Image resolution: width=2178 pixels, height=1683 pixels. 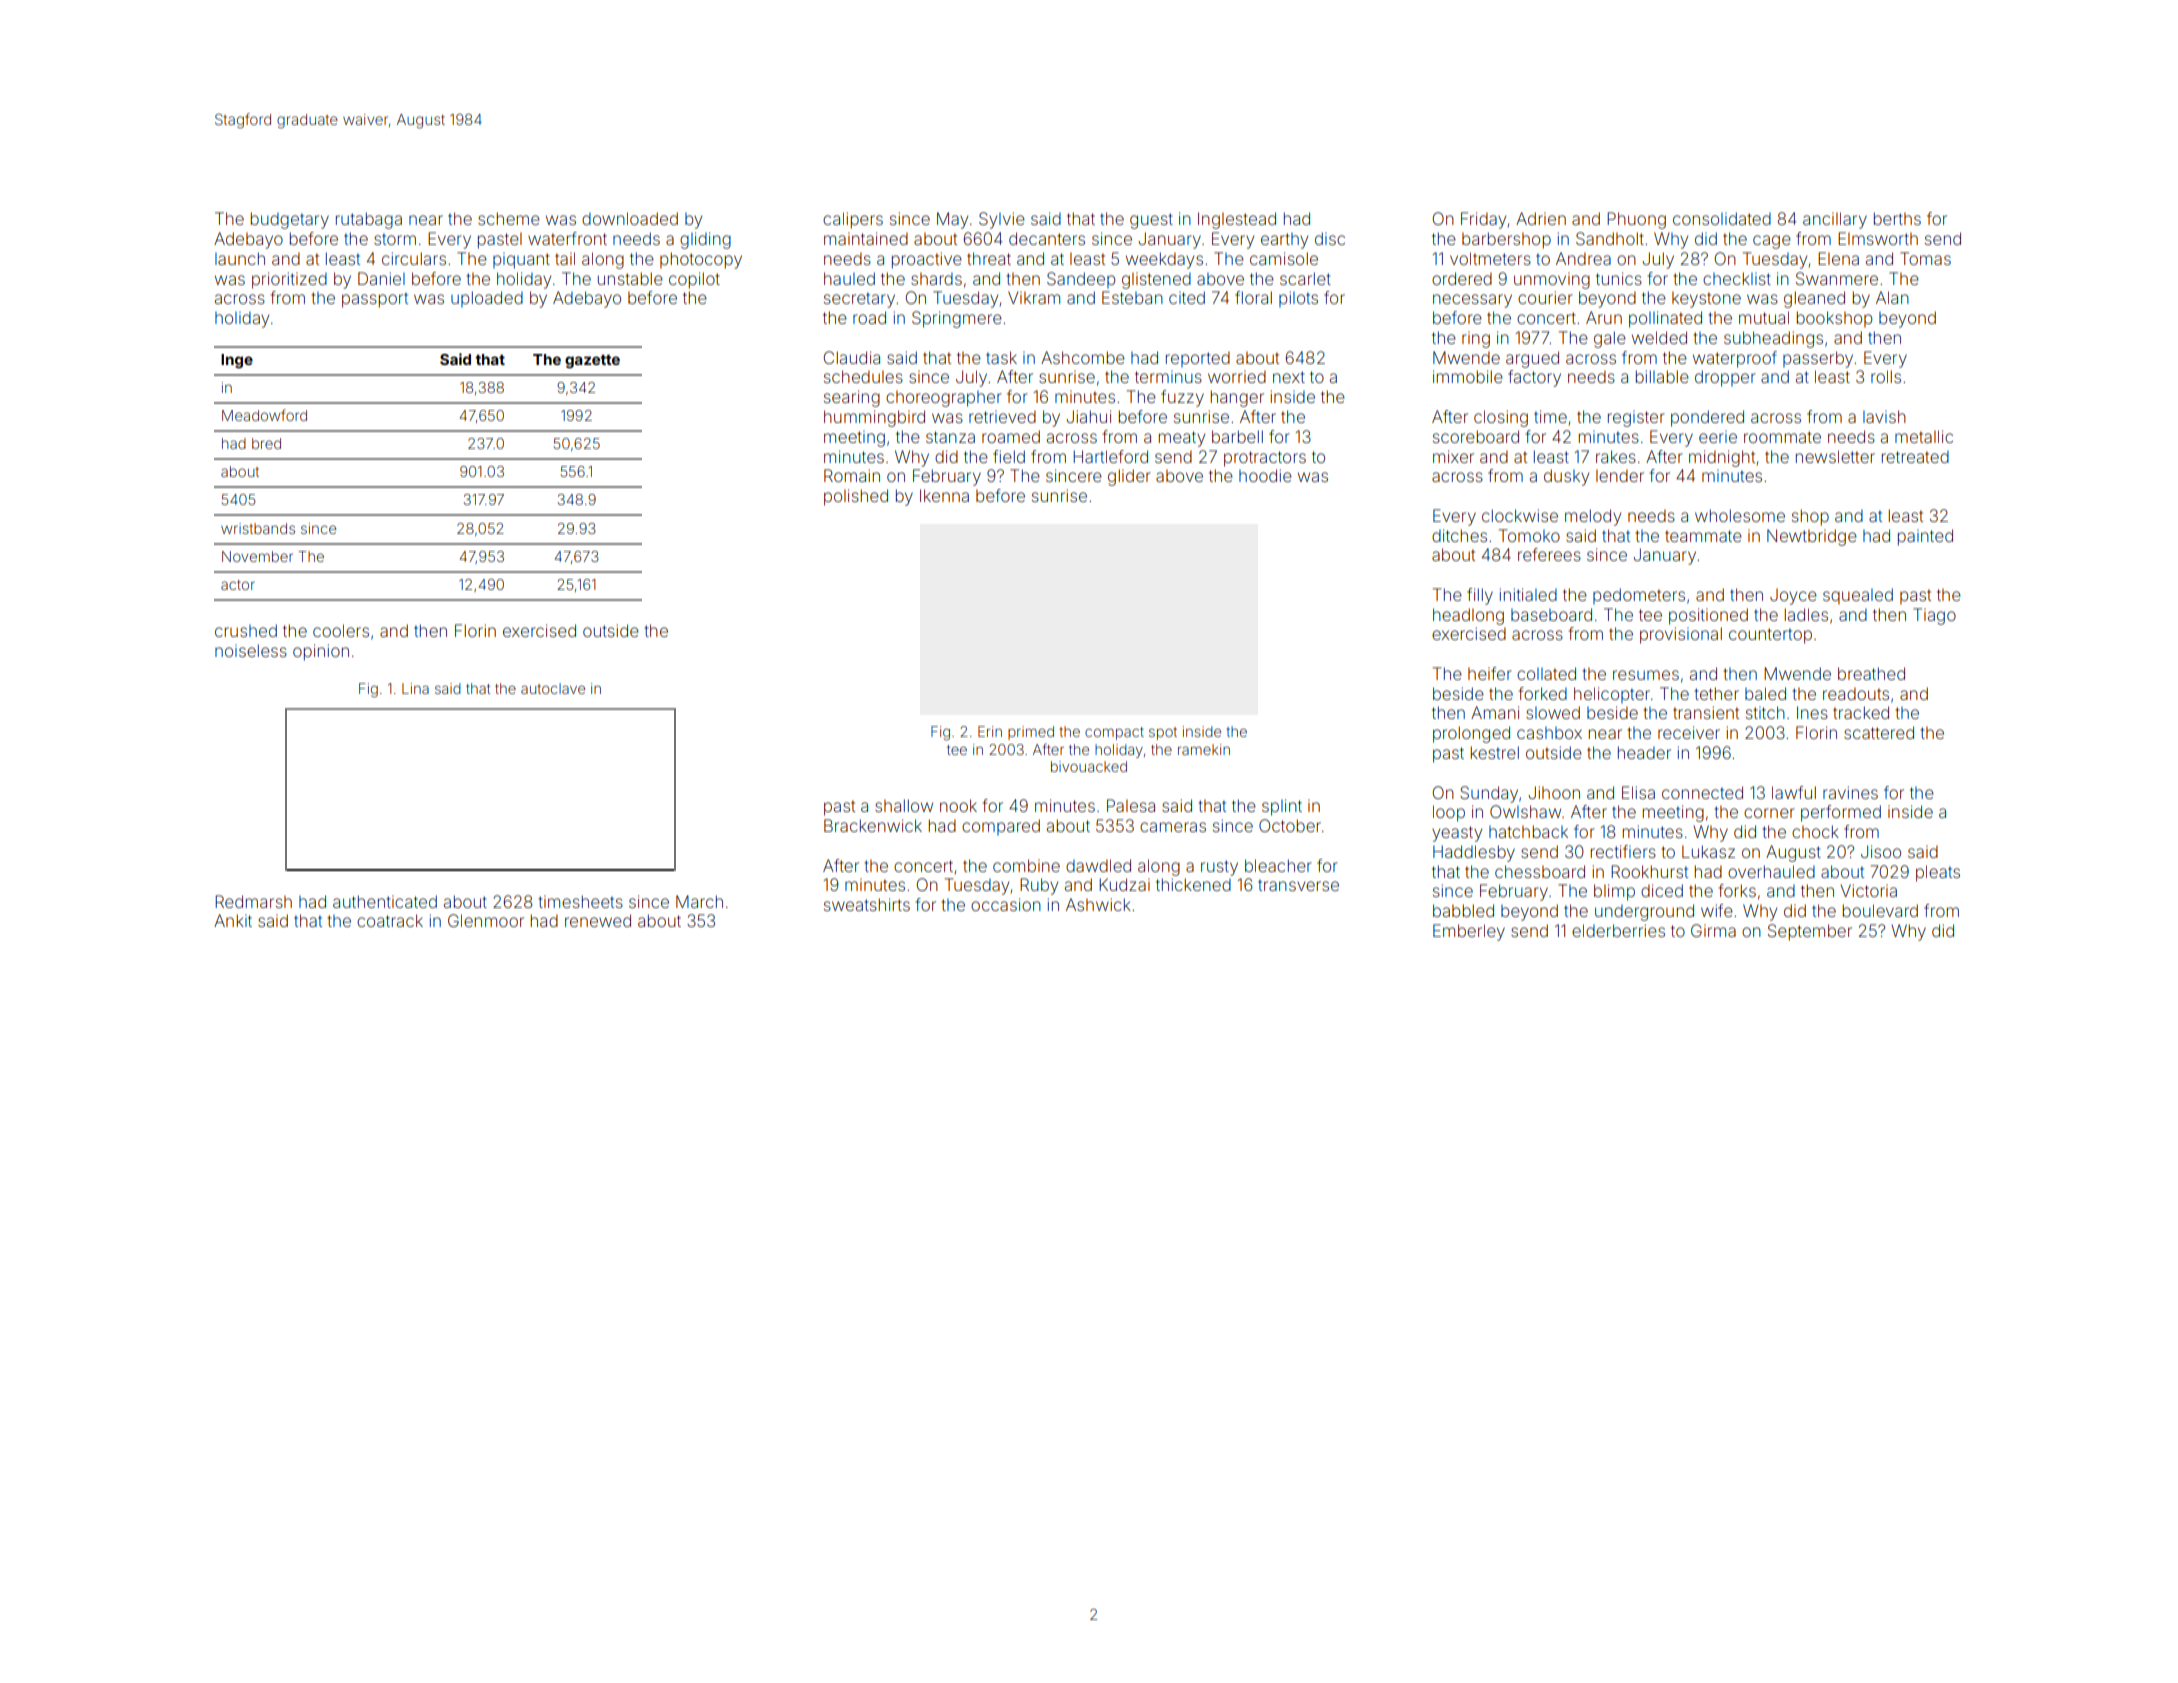 What do you see at coordinates (1884, 416) in the document?
I see `lavish` at bounding box center [1884, 416].
